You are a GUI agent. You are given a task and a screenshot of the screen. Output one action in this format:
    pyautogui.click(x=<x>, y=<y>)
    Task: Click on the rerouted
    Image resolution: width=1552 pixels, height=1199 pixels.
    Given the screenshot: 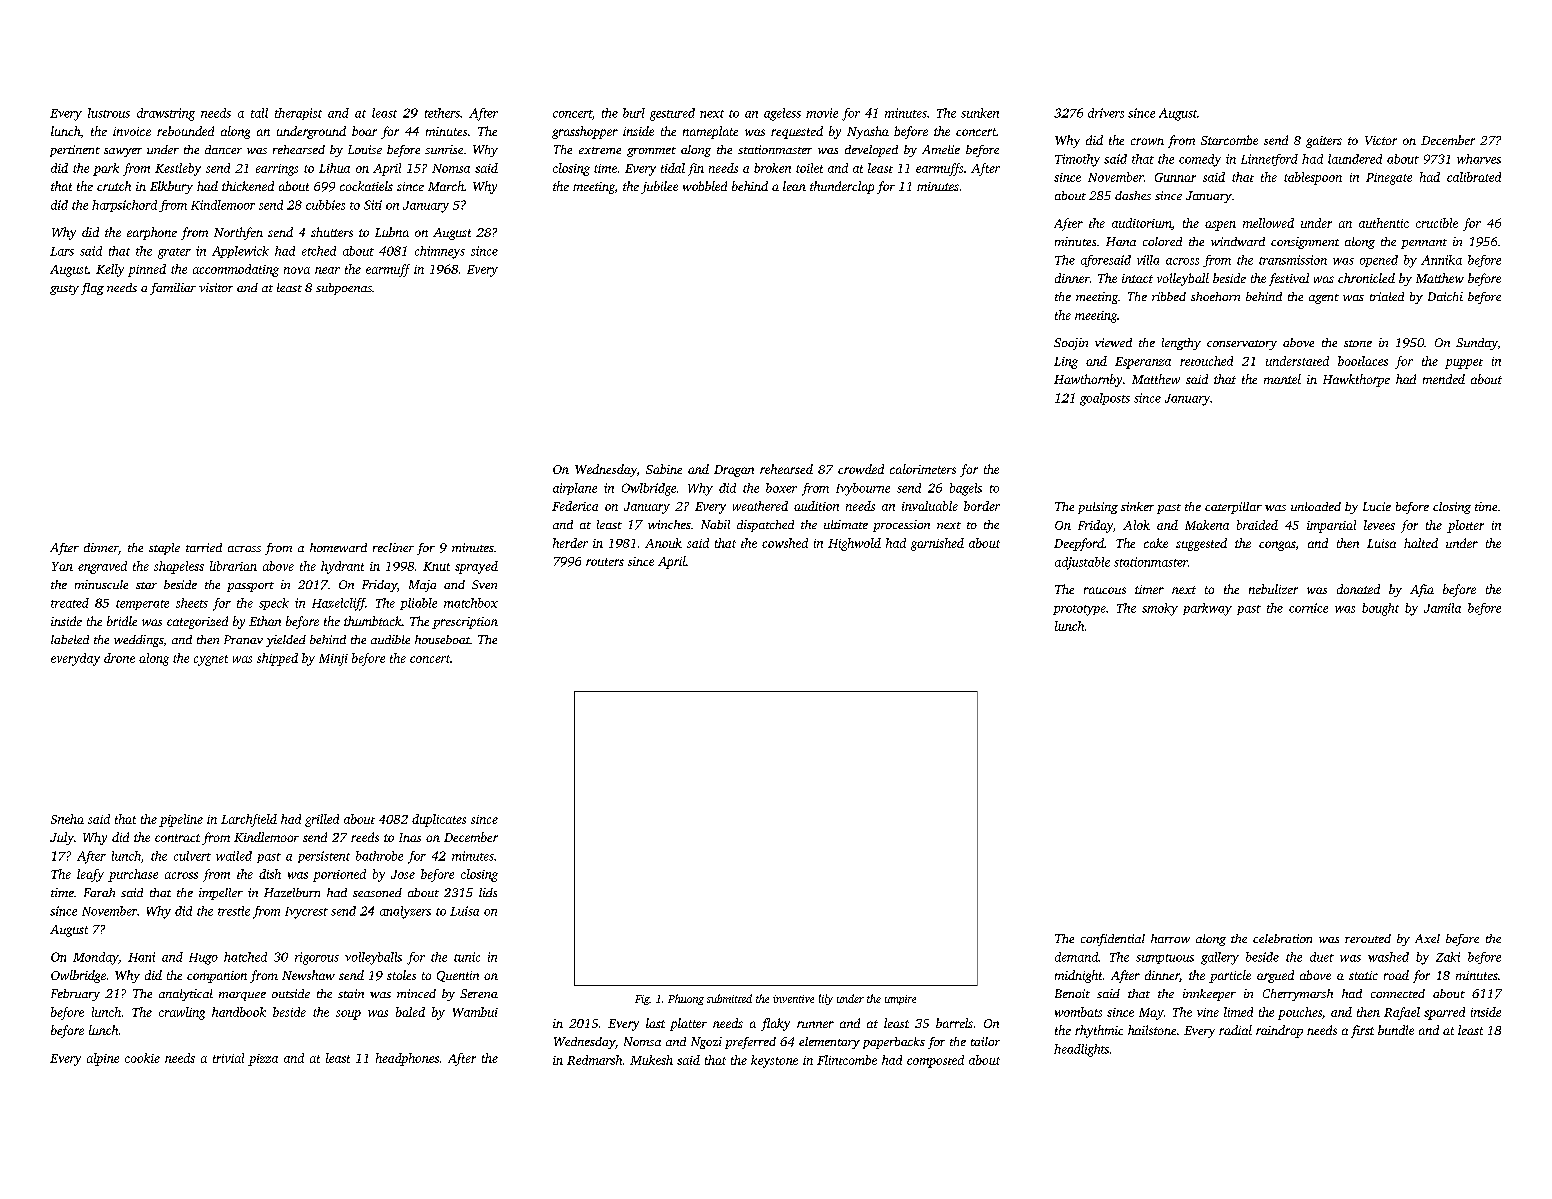 What is the action you would take?
    pyautogui.click(x=1368, y=938)
